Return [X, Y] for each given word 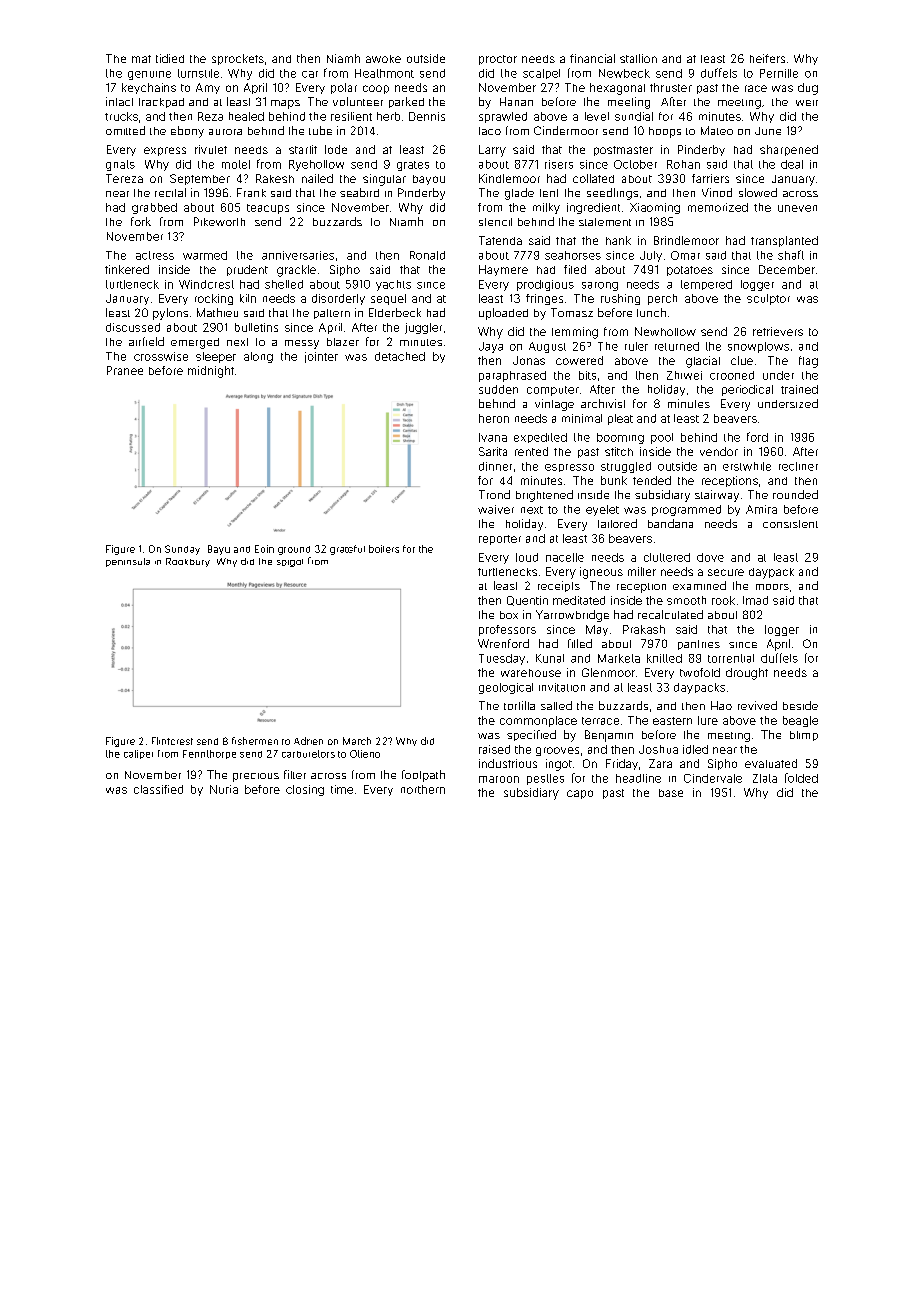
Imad [755, 600]
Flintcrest [172, 741]
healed [246, 116]
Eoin [264, 549]
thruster [671, 87]
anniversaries [298, 255]
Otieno [365, 754]
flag [808, 362]
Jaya [491, 347]
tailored [617, 523]
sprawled [503, 117]
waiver [496, 509]
